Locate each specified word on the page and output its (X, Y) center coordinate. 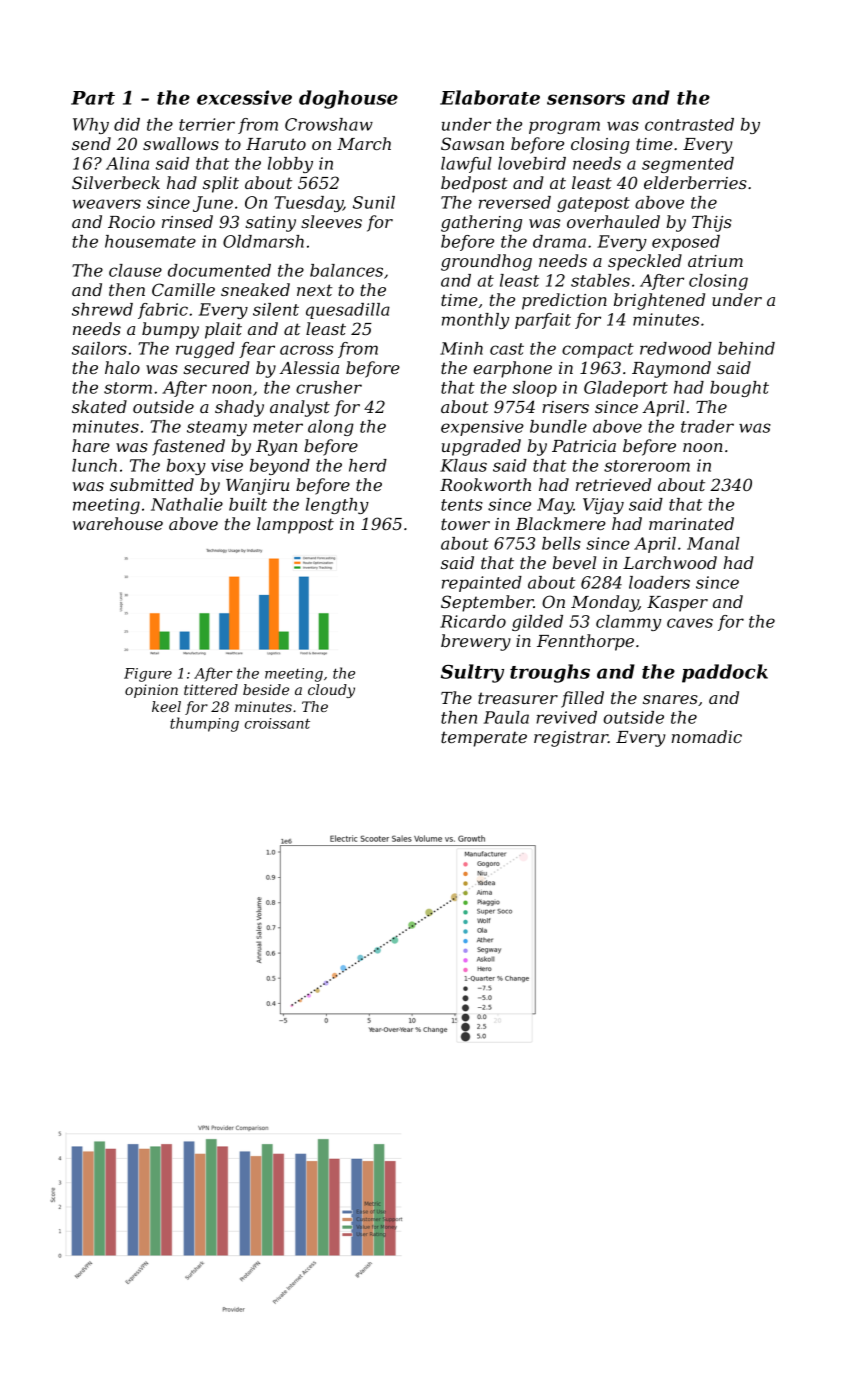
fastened (188, 447)
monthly (475, 321)
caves (690, 623)
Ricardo (473, 621)
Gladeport (626, 389)
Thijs (712, 223)
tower (465, 524)
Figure (148, 675)
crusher (329, 387)
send (91, 143)
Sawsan (472, 143)
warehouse (118, 523)
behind (746, 348)
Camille (183, 289)
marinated (691, 523)
